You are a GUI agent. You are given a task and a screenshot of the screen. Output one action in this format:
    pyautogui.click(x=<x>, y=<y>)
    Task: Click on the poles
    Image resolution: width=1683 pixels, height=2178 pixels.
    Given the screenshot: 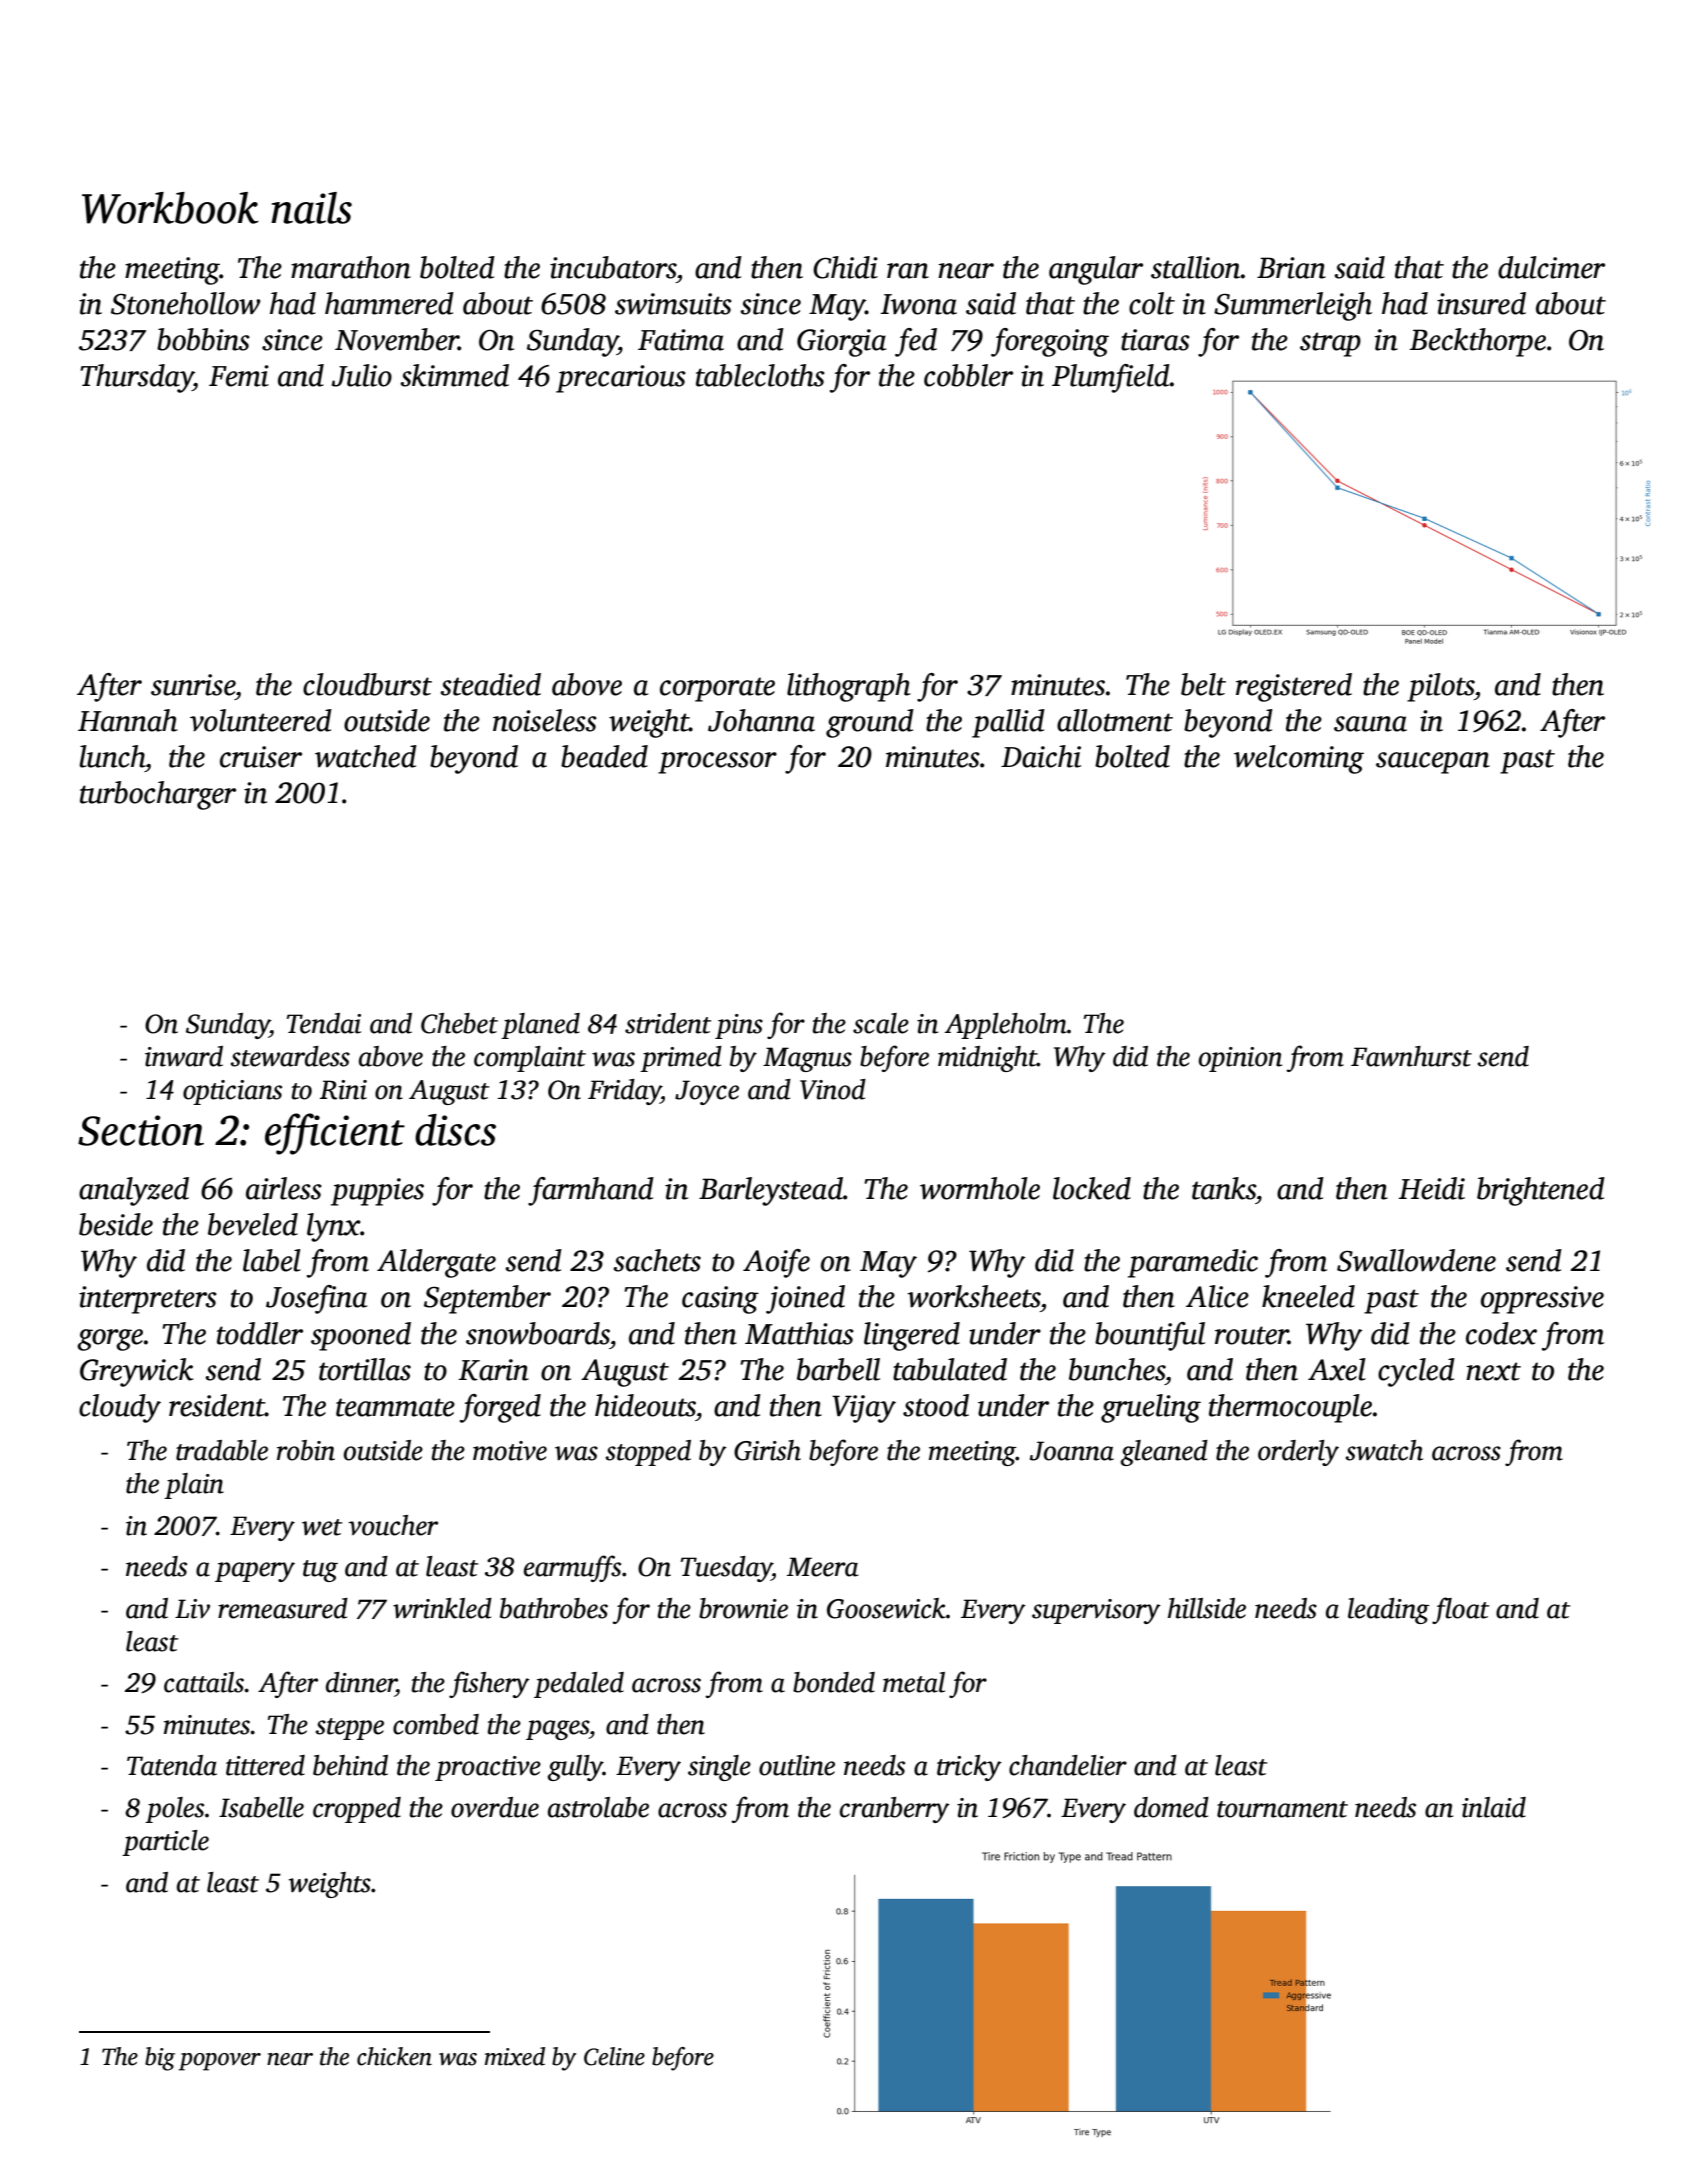 What is the action you would take?
    pyautogui.click(x=174, y=1810)
